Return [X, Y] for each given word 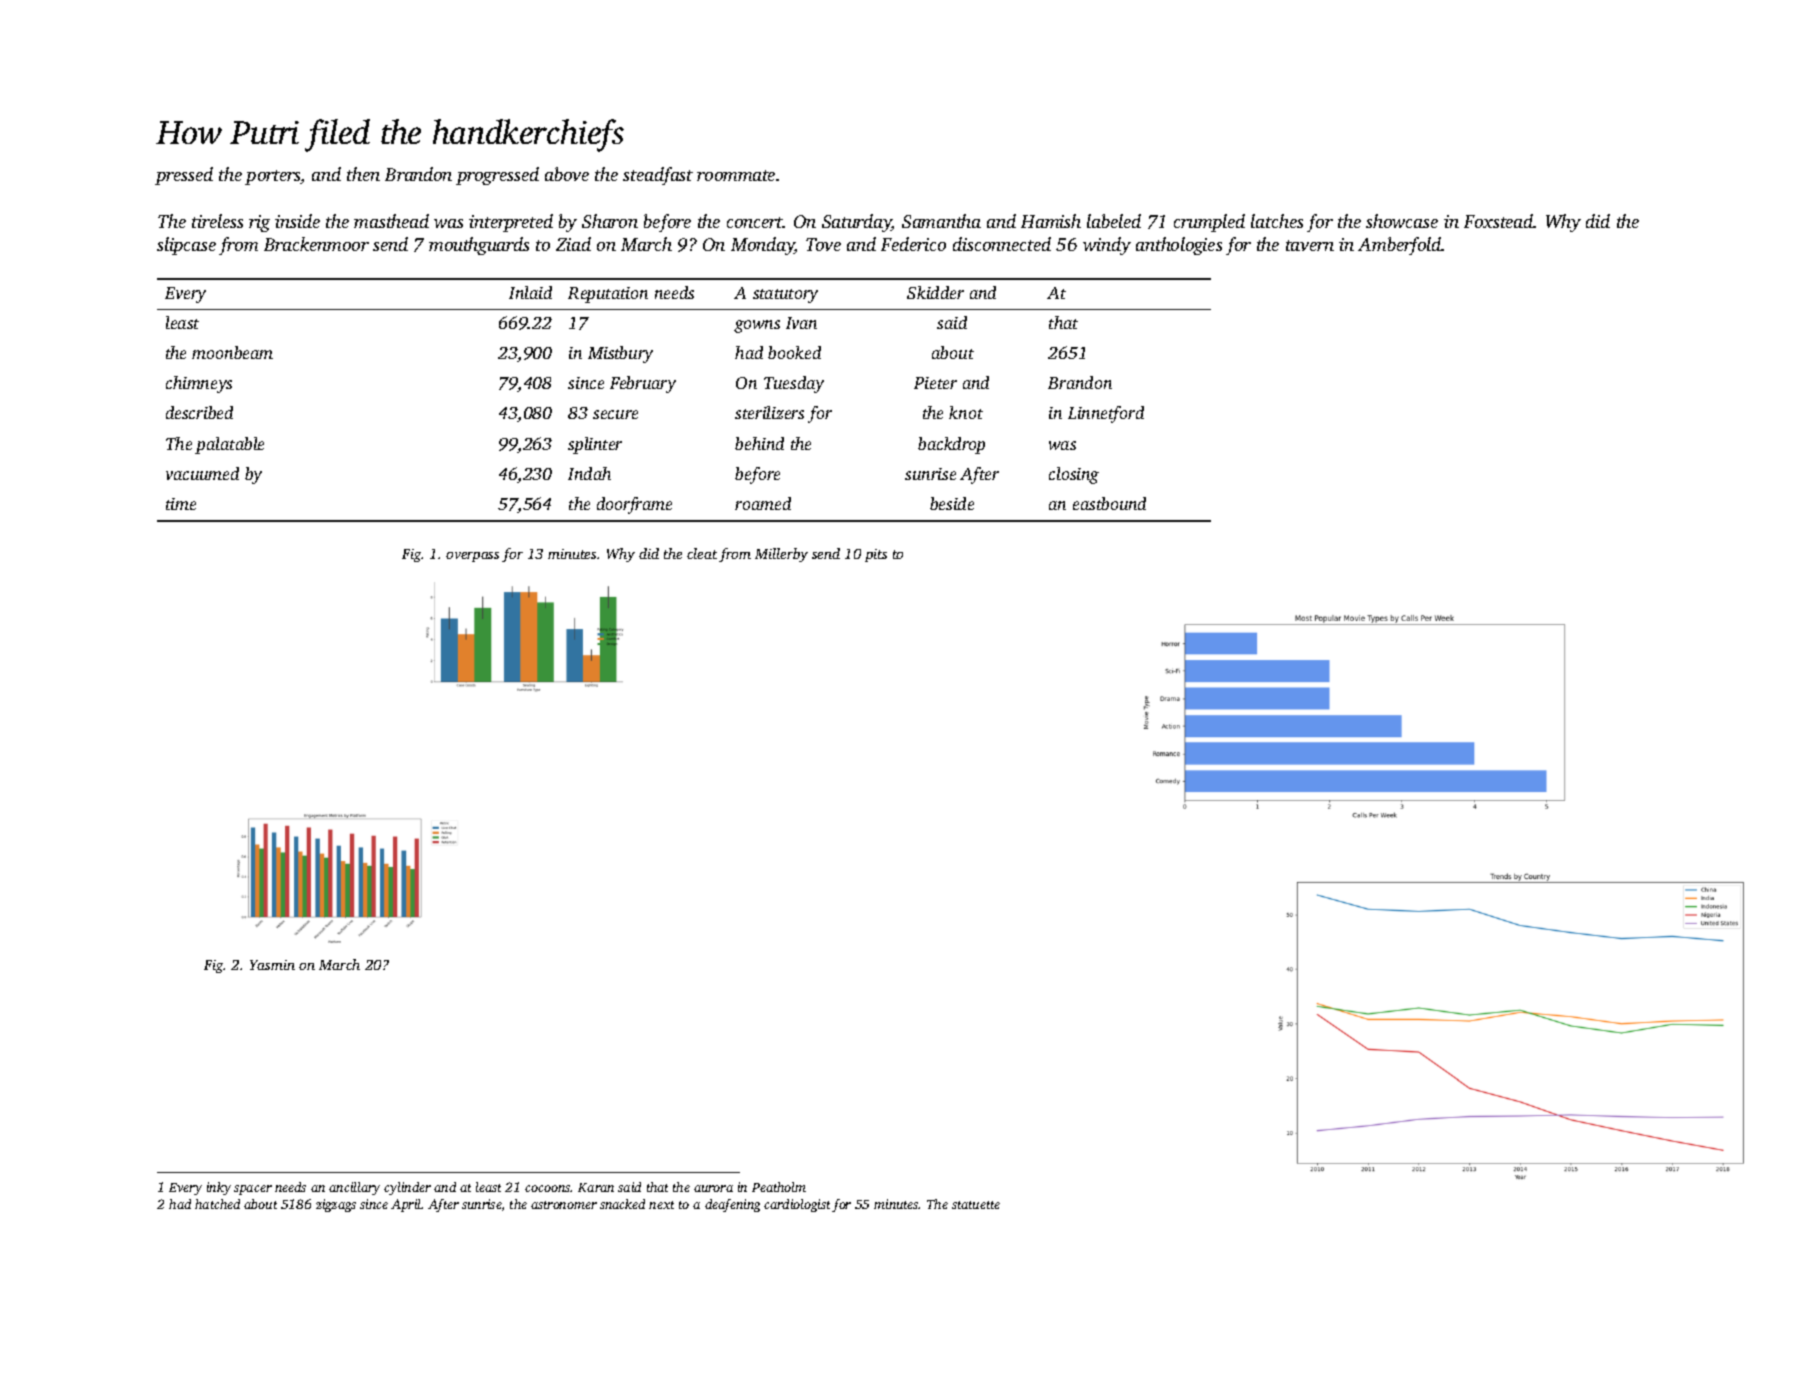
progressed [497, 176]
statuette [976, 1205]
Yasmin [272, 965]
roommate [736, 175]
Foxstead [1499, 221]
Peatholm [779, 1187]
